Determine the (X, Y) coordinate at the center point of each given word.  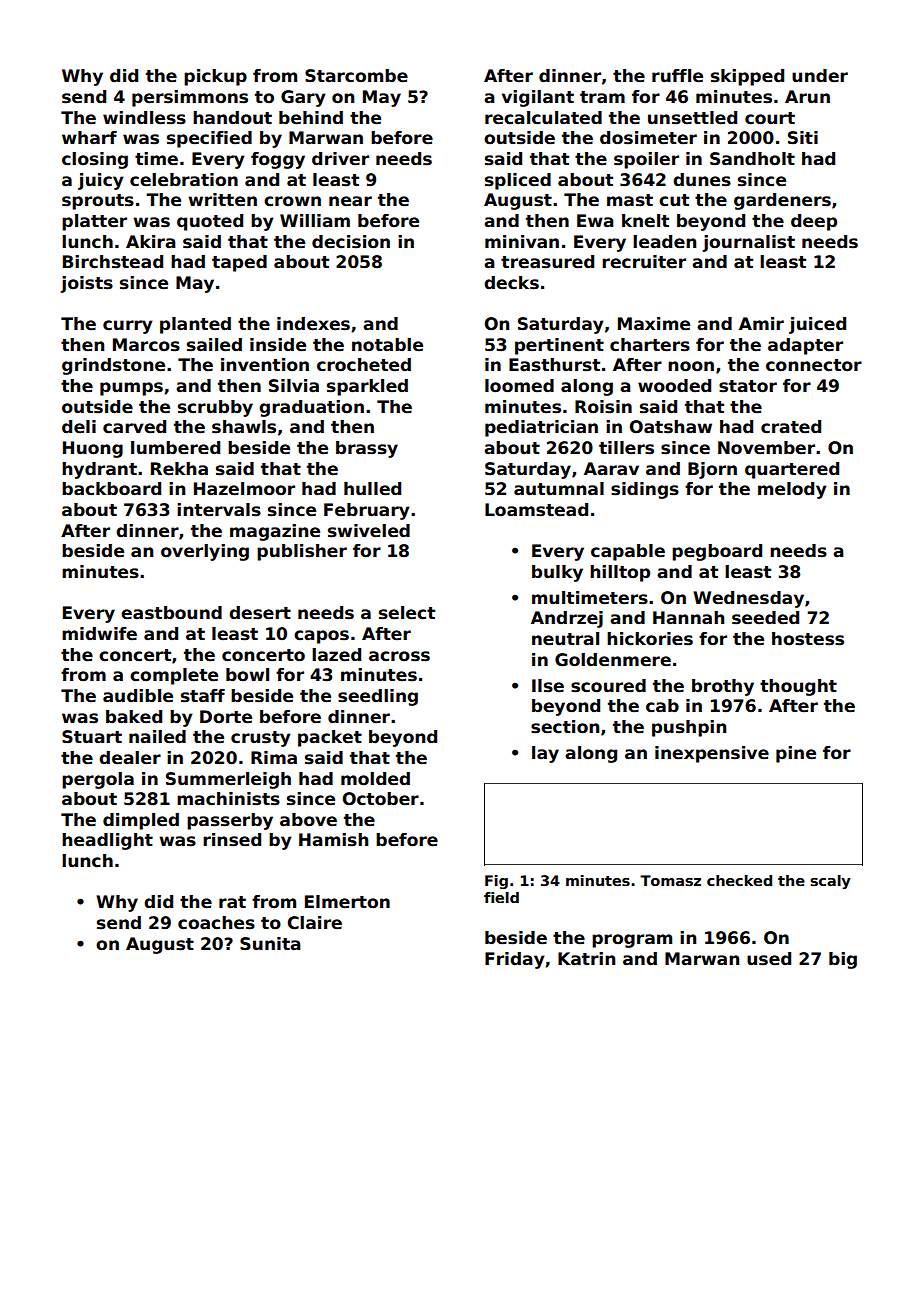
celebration (184, 180)
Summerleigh (228, 780)
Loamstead (536, 510)
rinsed (232, 840)
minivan (522, 242)
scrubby (215, 408)
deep (814, 222)
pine (796, 754)
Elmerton (347, 902)
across (399, 656)
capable (628, 552)
